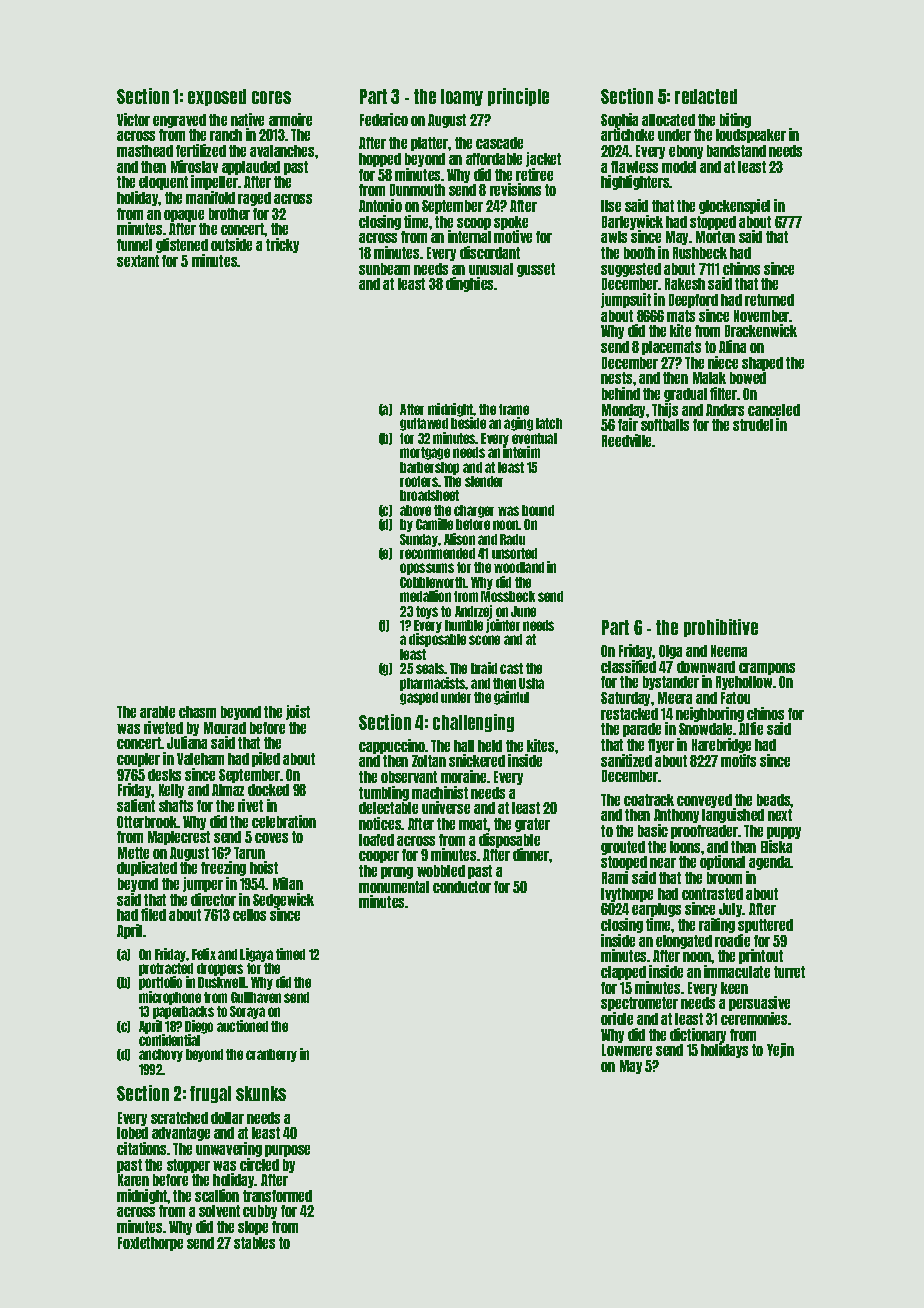 Image resolution: width=924 pixels, height=1308 pixels. Describe the element at coordinates (628, 666) in the page. I see `classified` at that location.
